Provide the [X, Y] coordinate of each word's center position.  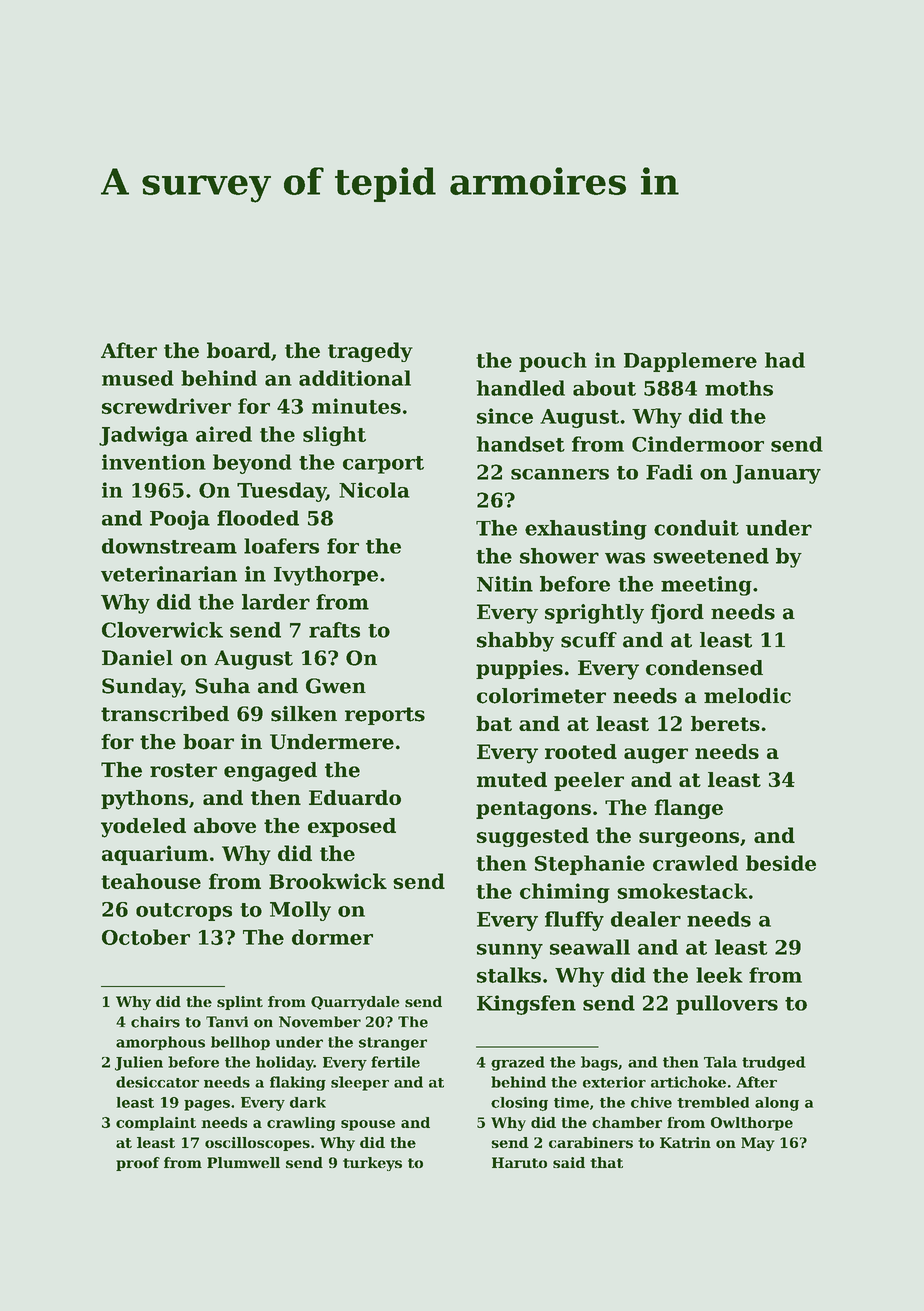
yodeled [143, 828]
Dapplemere [690, 362]
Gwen [336, 686]
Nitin [505, 584]
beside [781, 863]
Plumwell [243, 1162]
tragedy [370, 352]
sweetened [711, 556]
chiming [565, 893]
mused [138, 378]
